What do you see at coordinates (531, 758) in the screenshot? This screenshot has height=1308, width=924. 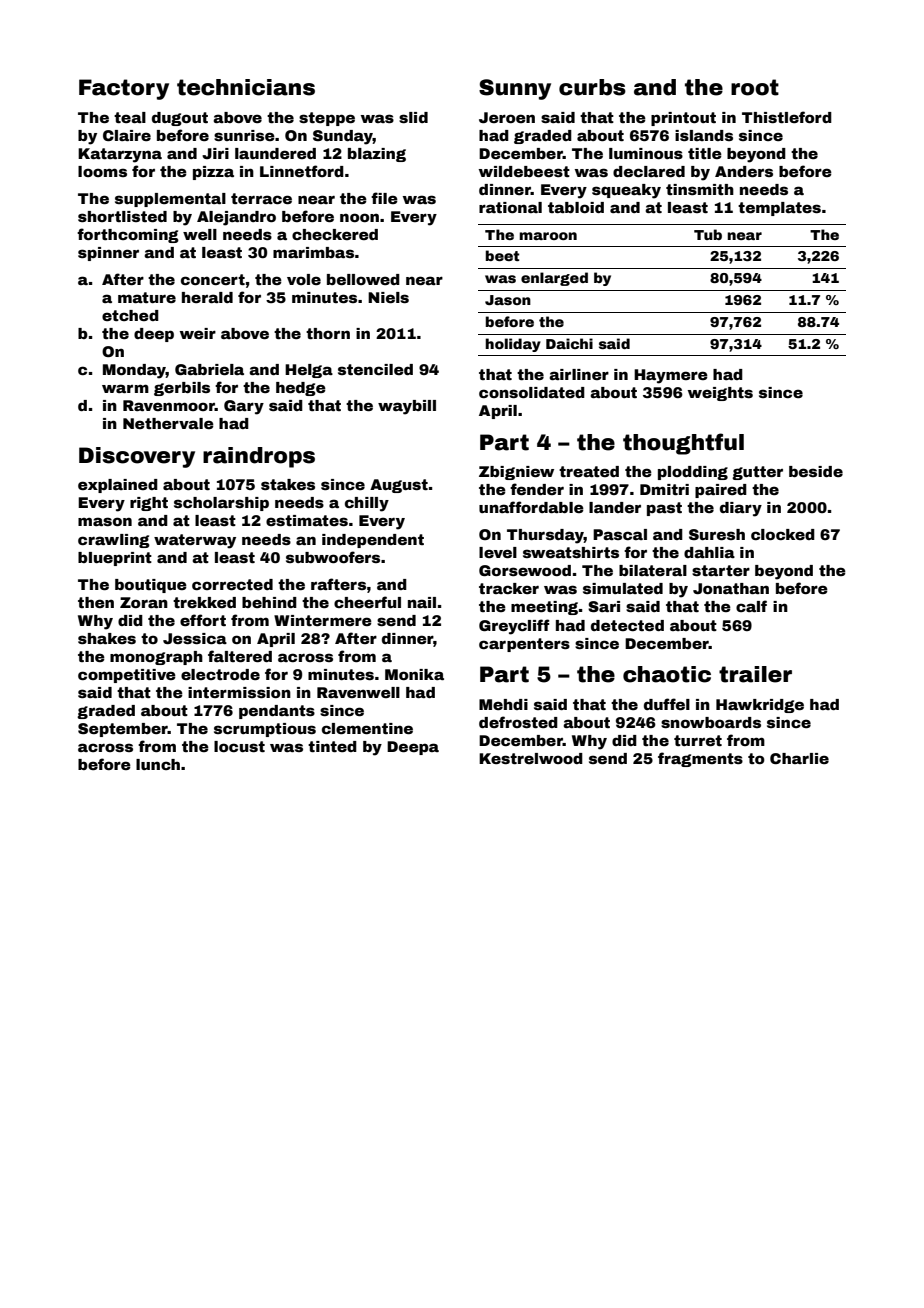 I see `Kestrelwood` at bounding box center [531, 758].
